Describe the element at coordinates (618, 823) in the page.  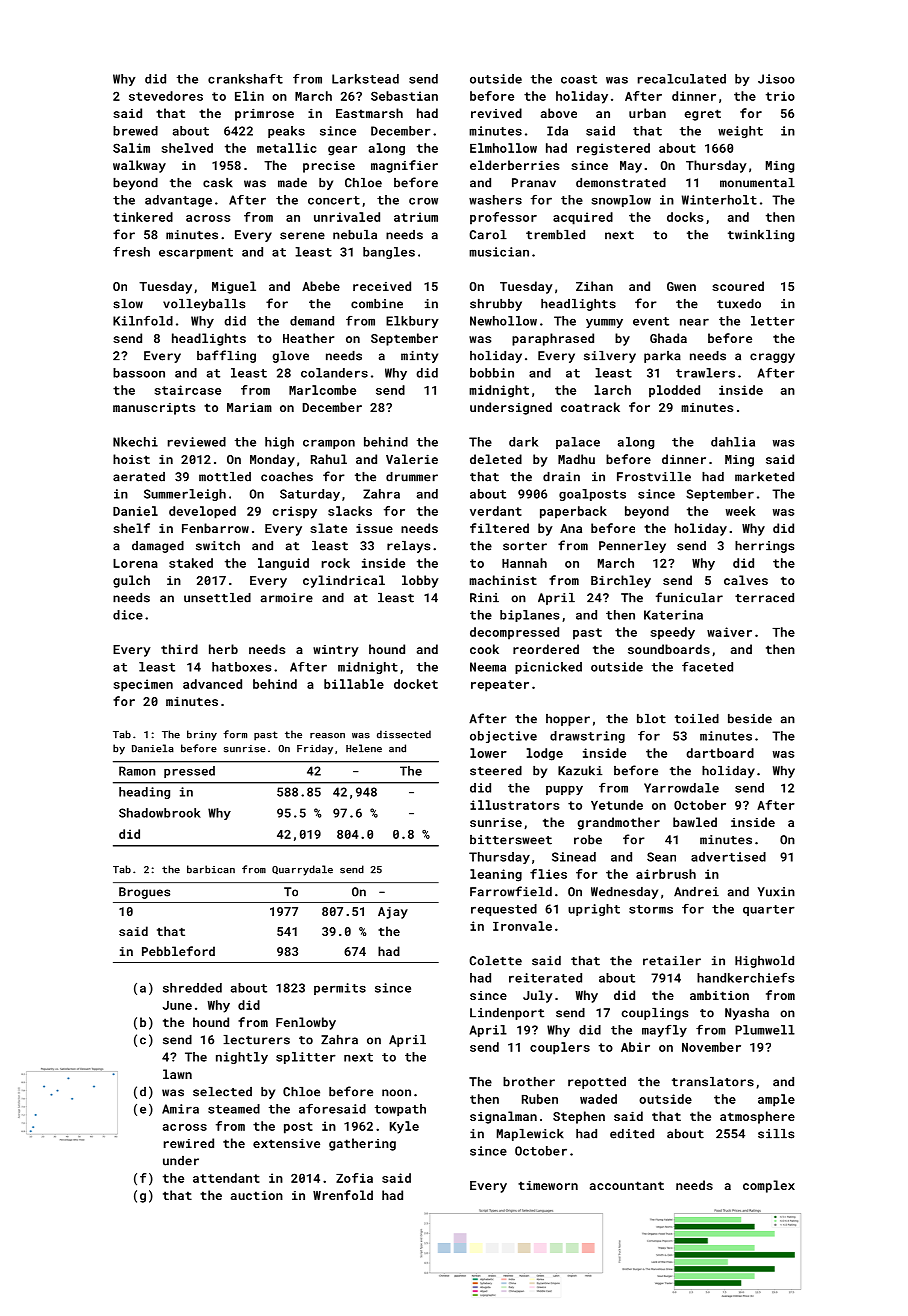
I see `grandmother` at that location.
